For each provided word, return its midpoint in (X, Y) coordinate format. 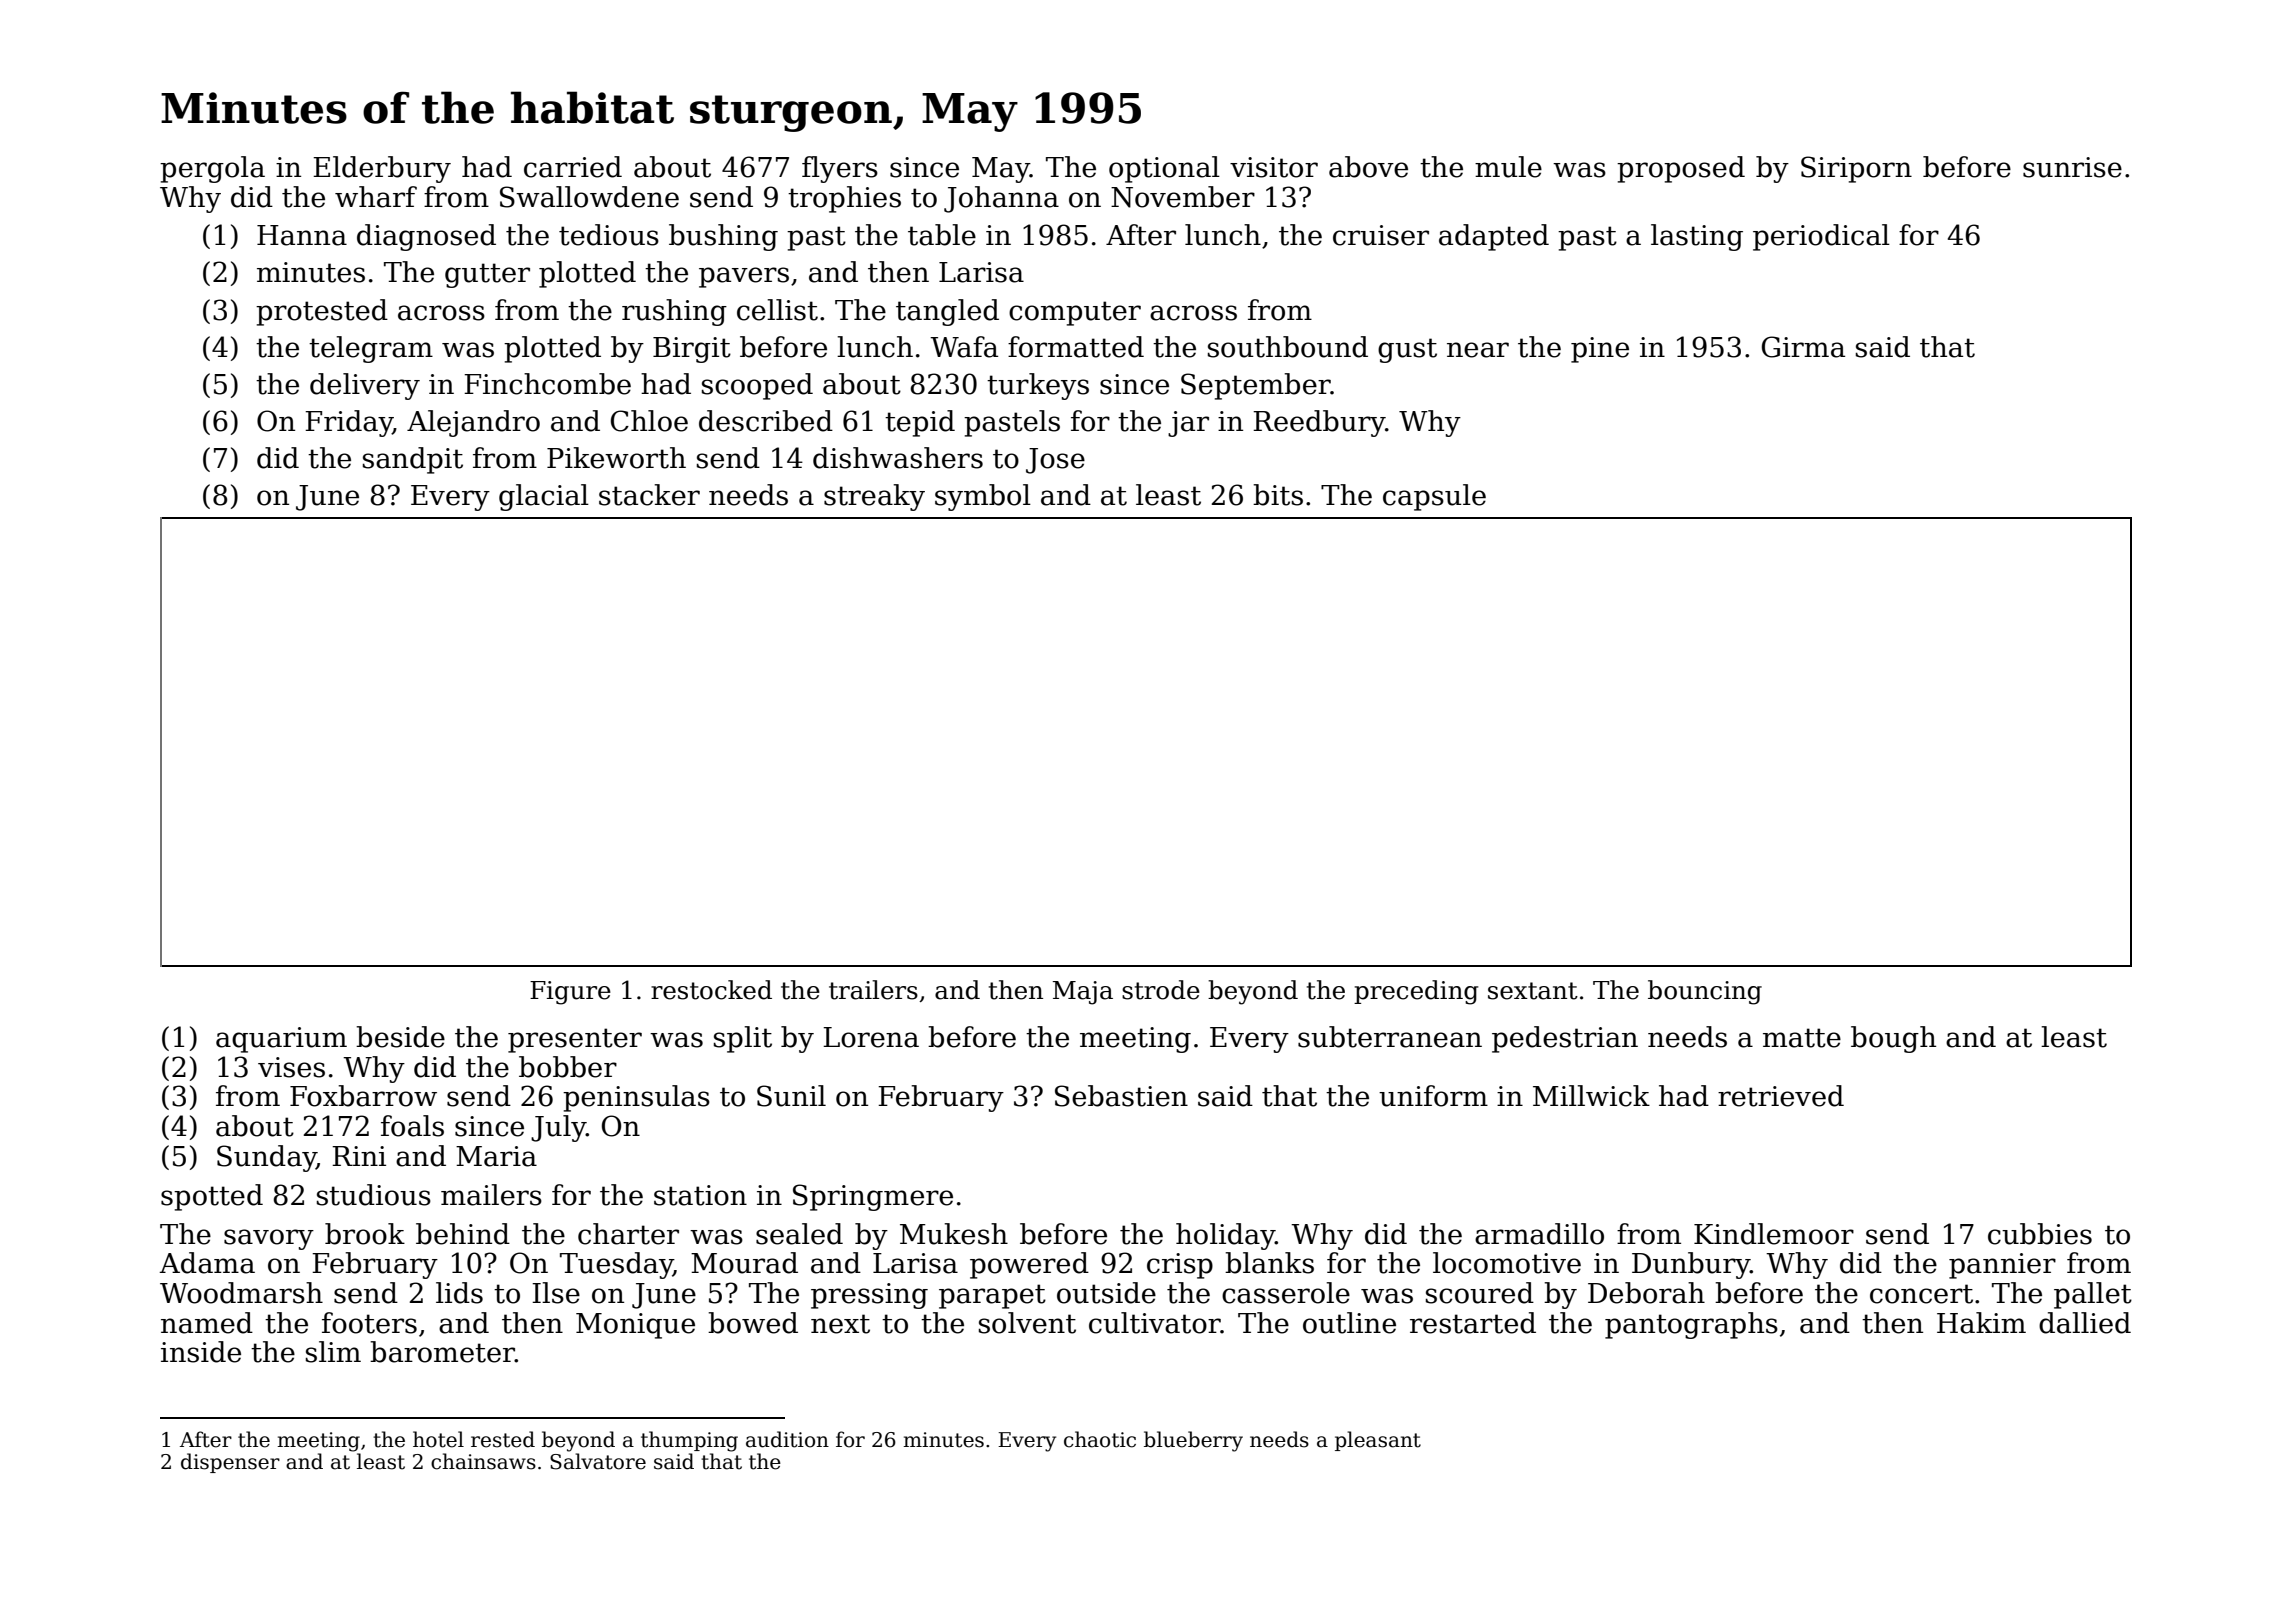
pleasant (1378, 1441)
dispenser (230, 1463)
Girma (1803, 347)
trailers (873, 990)
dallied (2085, 1323)
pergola (212, 169)
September (1256, 386)
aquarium (281, 1040)
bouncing (1705, 992)
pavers (744, 277)
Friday (349, 423)
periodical (1821, 237)
